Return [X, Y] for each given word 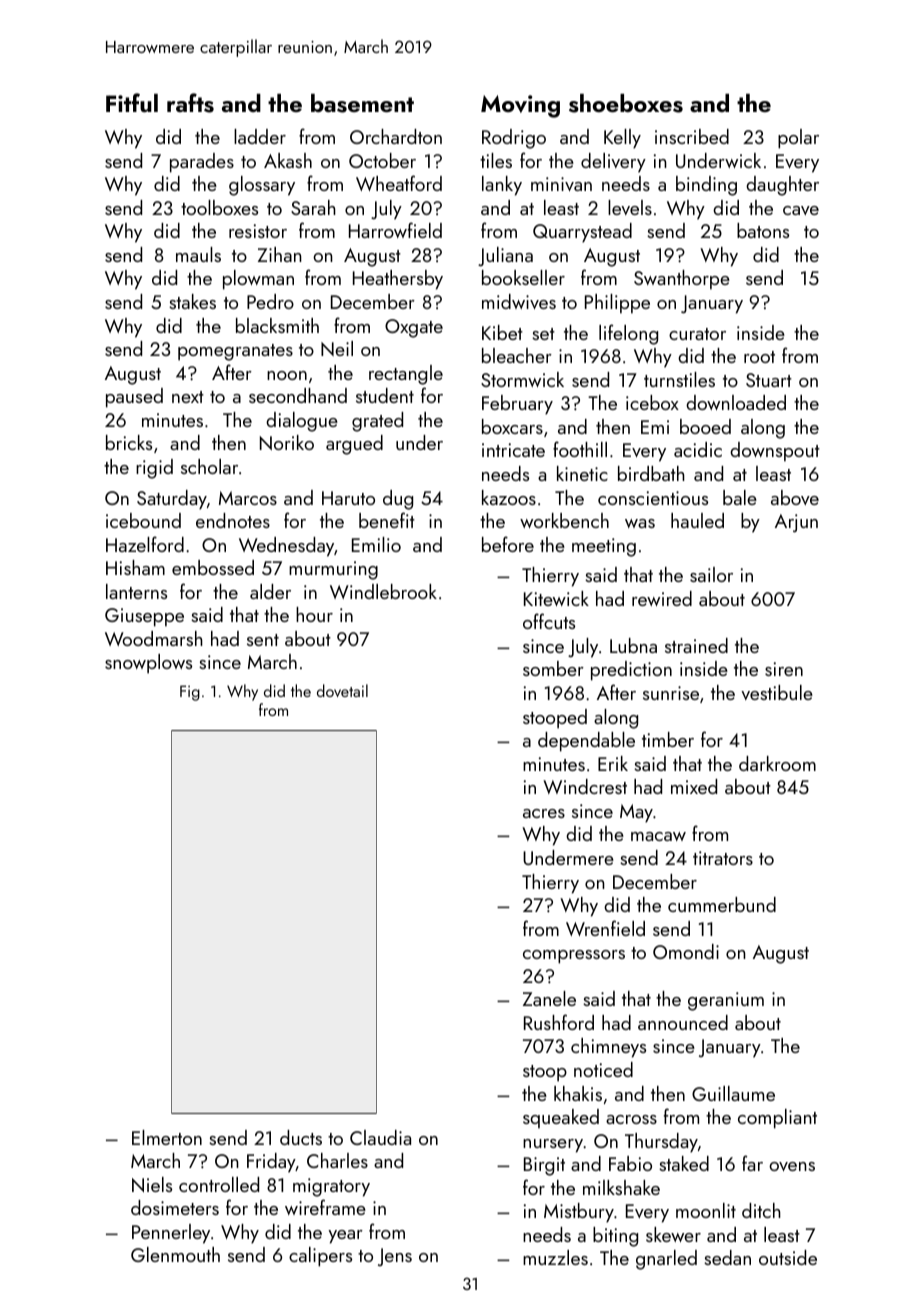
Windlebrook [383, 591]
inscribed [692, 136]
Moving [520, 106]
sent [263, 640]
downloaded [736, 402]
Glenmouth [175, 1254]
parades [202, 163]
